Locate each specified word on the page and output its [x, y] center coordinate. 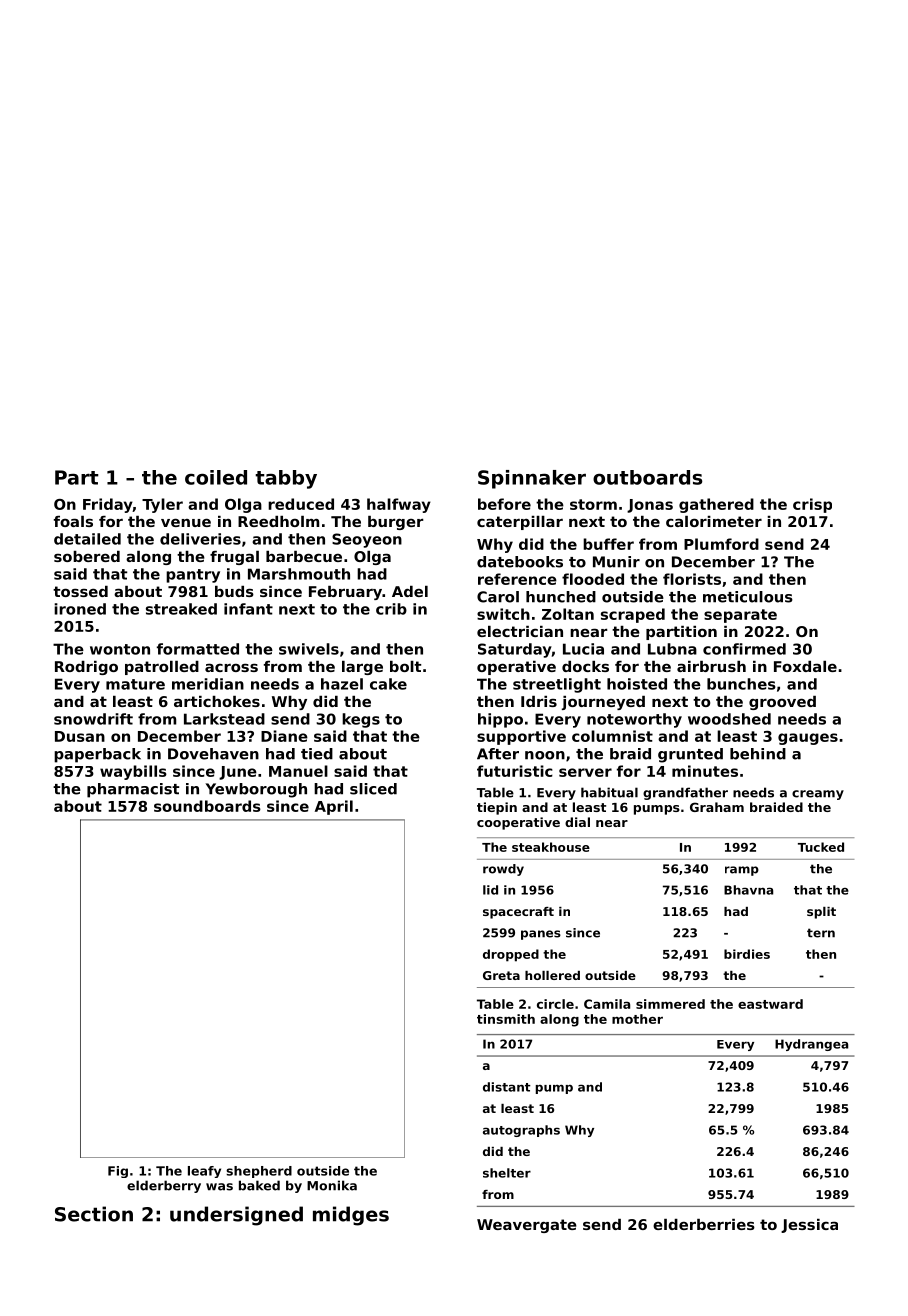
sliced [373, 789]
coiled [216, 477]
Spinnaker [532, 479]
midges [351, 1216]
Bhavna [748, 890]
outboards [647, 477]
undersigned [236, 1216]
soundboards [207, 806]
